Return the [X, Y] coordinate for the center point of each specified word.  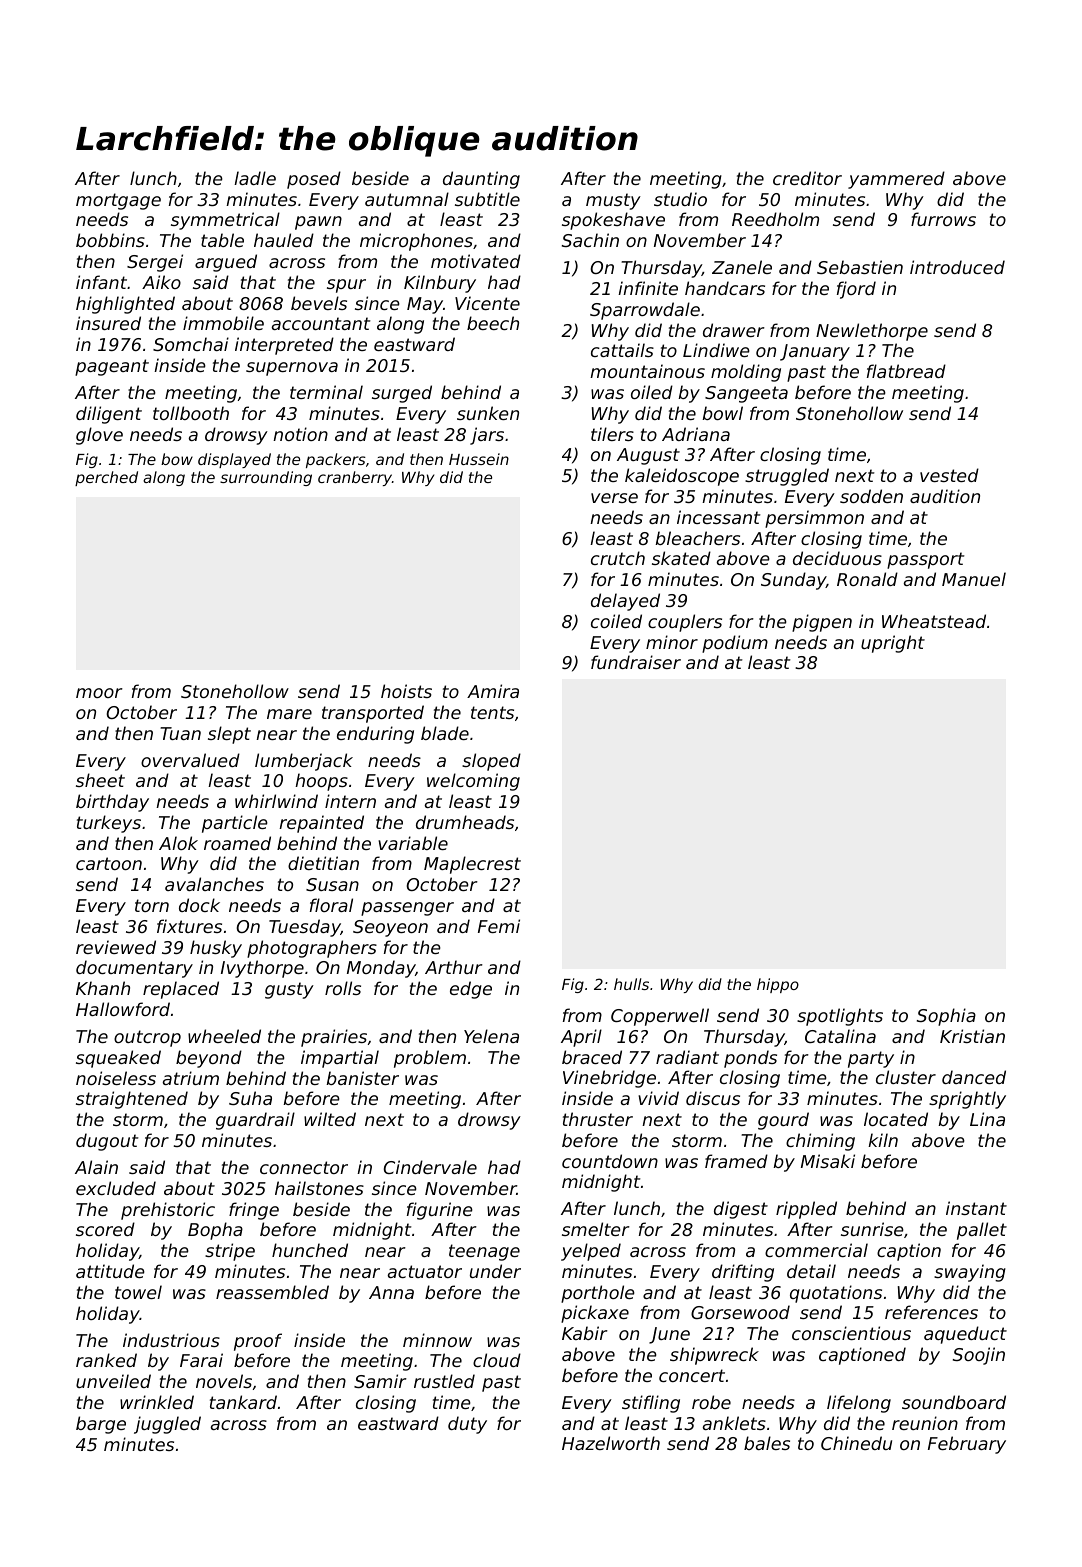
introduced [957, 267]
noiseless [116, 1078]
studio [680, 199]
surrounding [266, 478]
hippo [778, 985]
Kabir [585, 1333]
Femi [499, 926]
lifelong [859, 1404]
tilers [612, 434]
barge [101, 1425]
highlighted [125, 305]
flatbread [906, 371]
